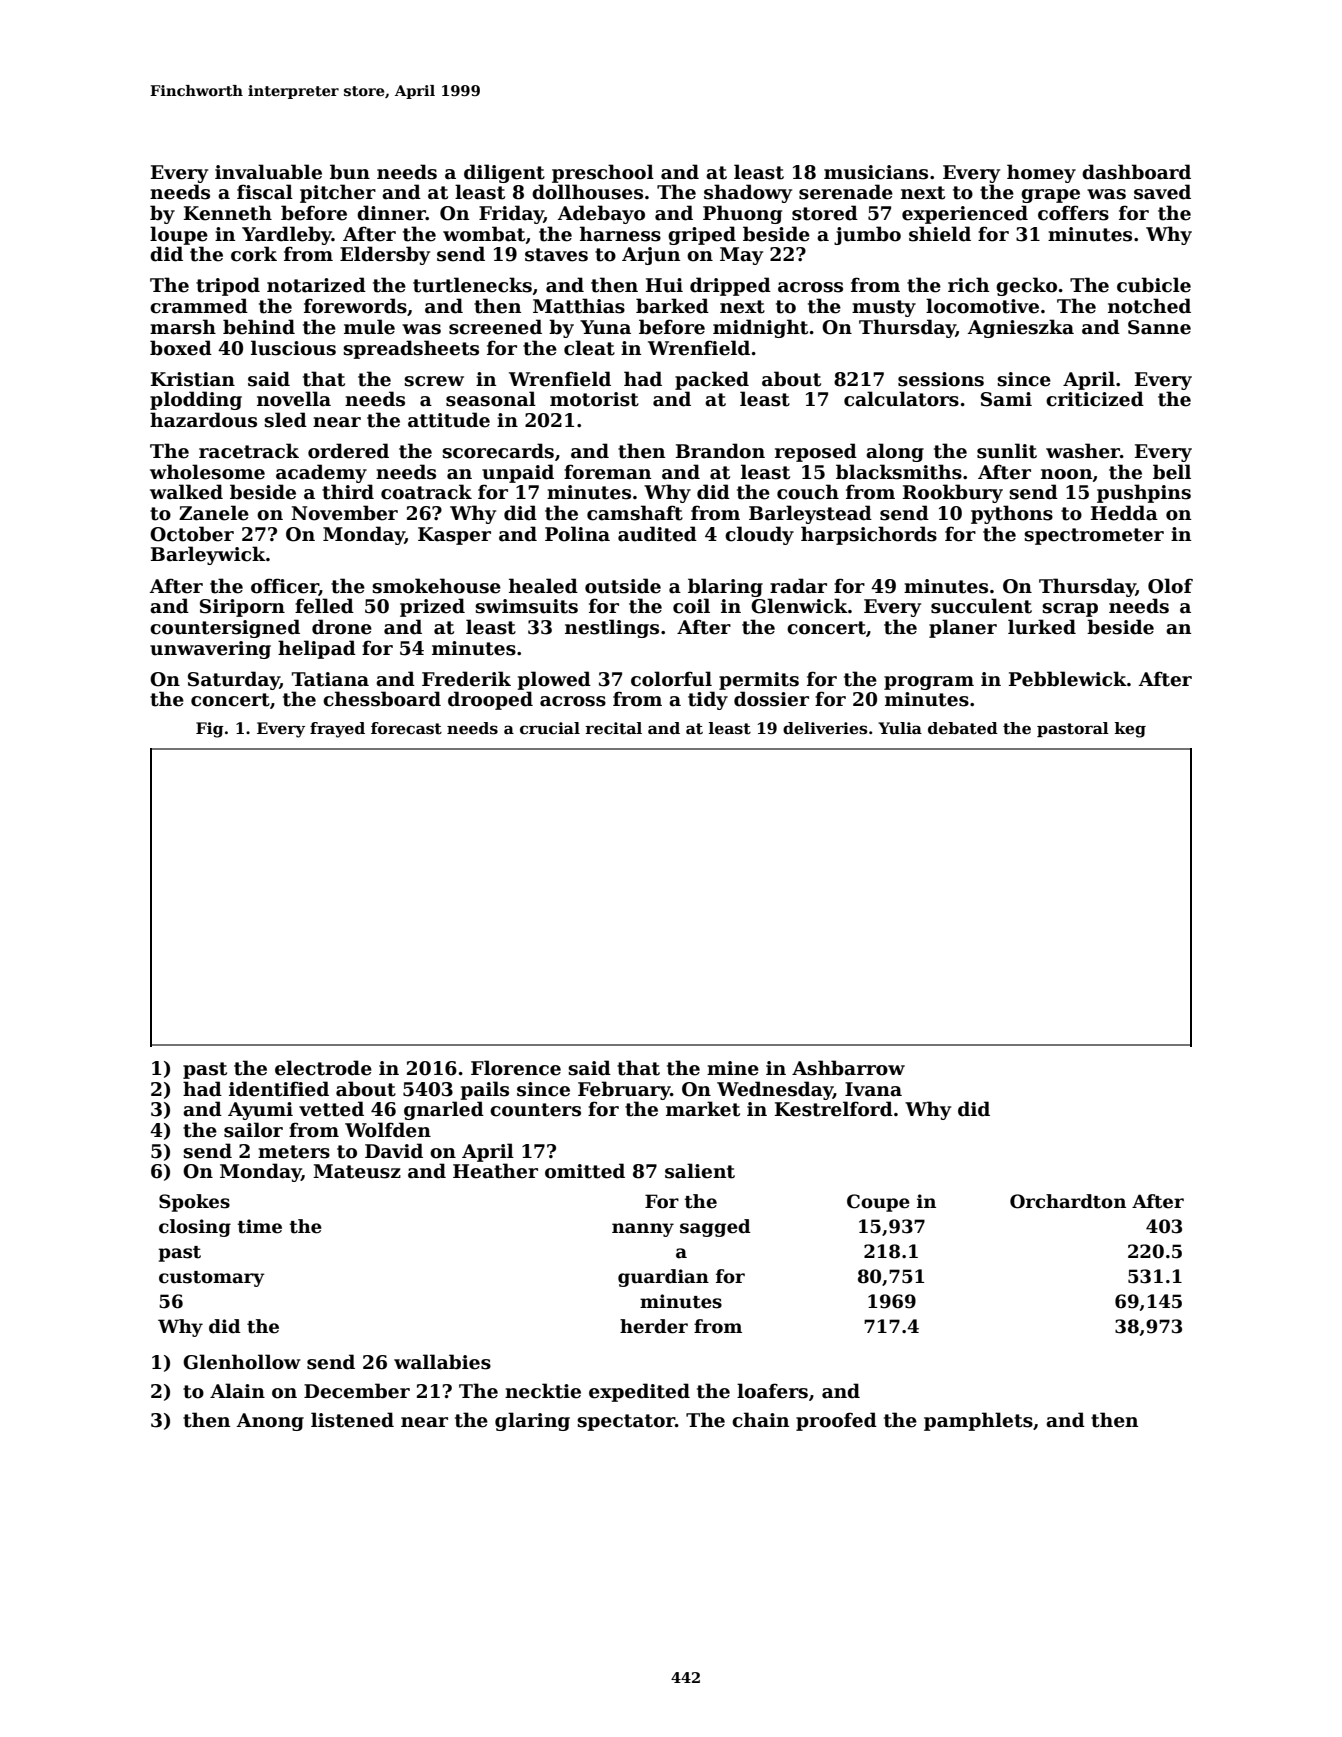  Describe the element at coordinates (825, 728) in the screenshot. I see `deliveries` at that location.
